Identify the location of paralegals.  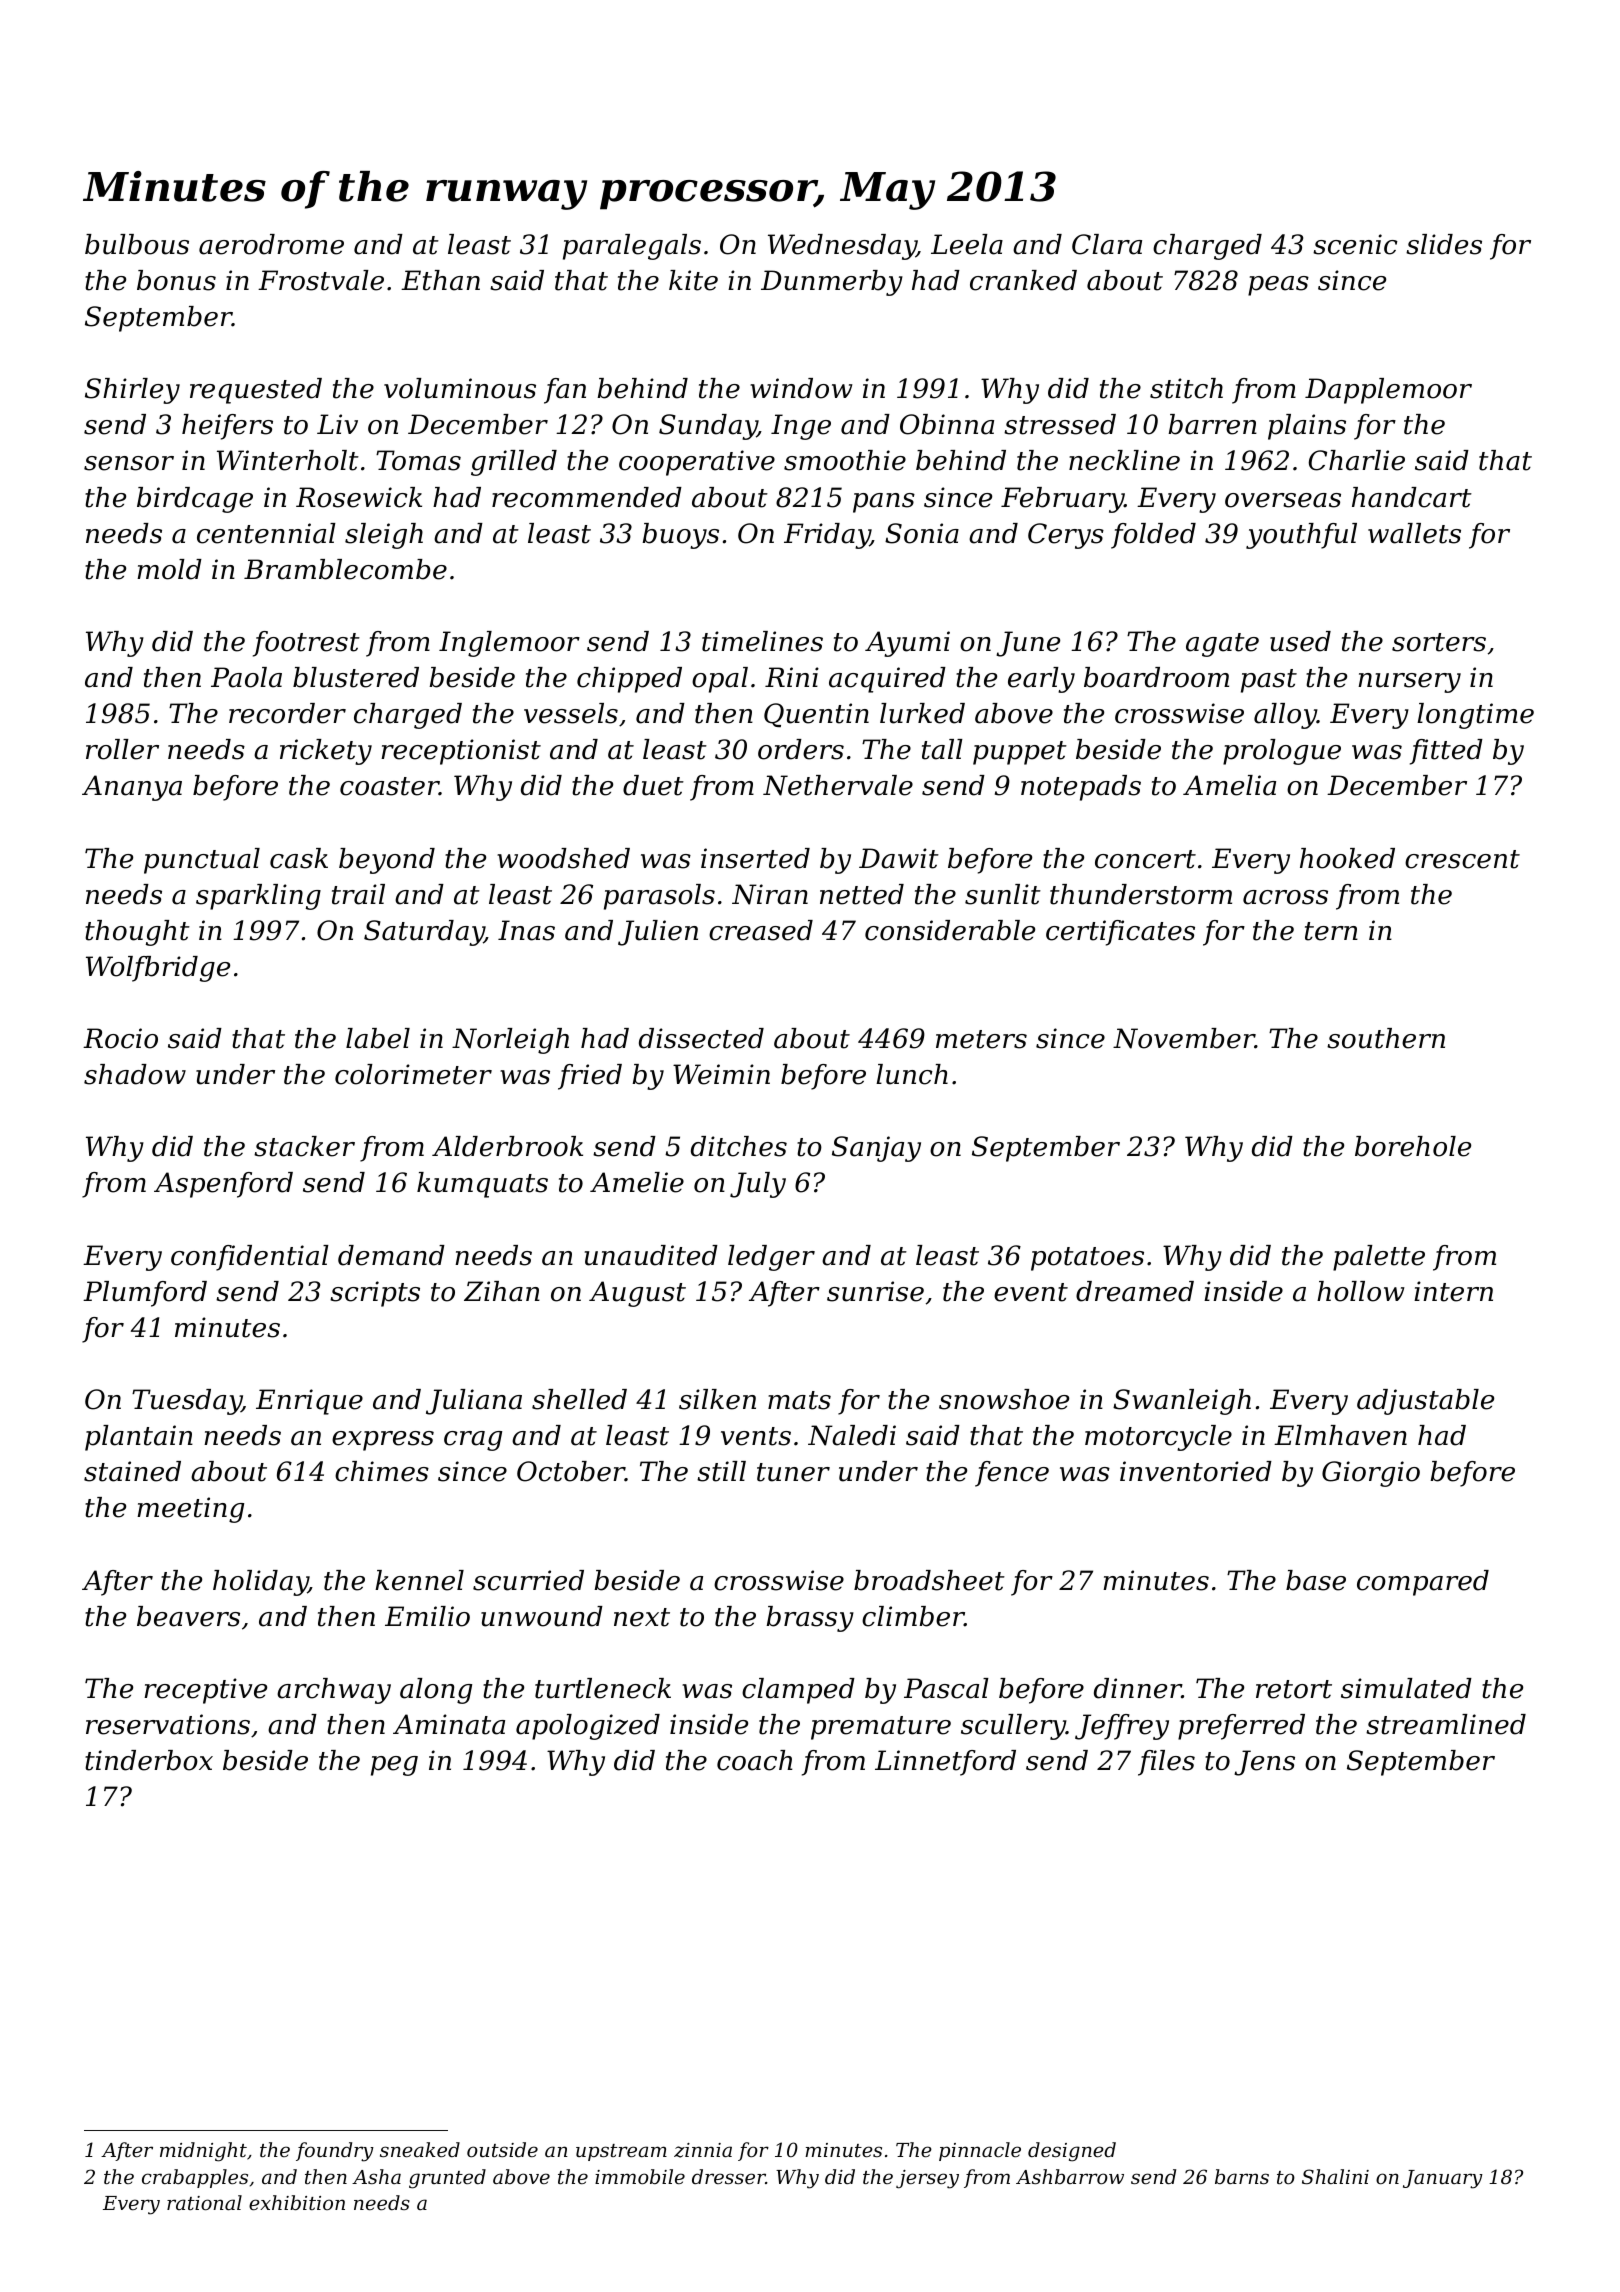
(632, 247).
